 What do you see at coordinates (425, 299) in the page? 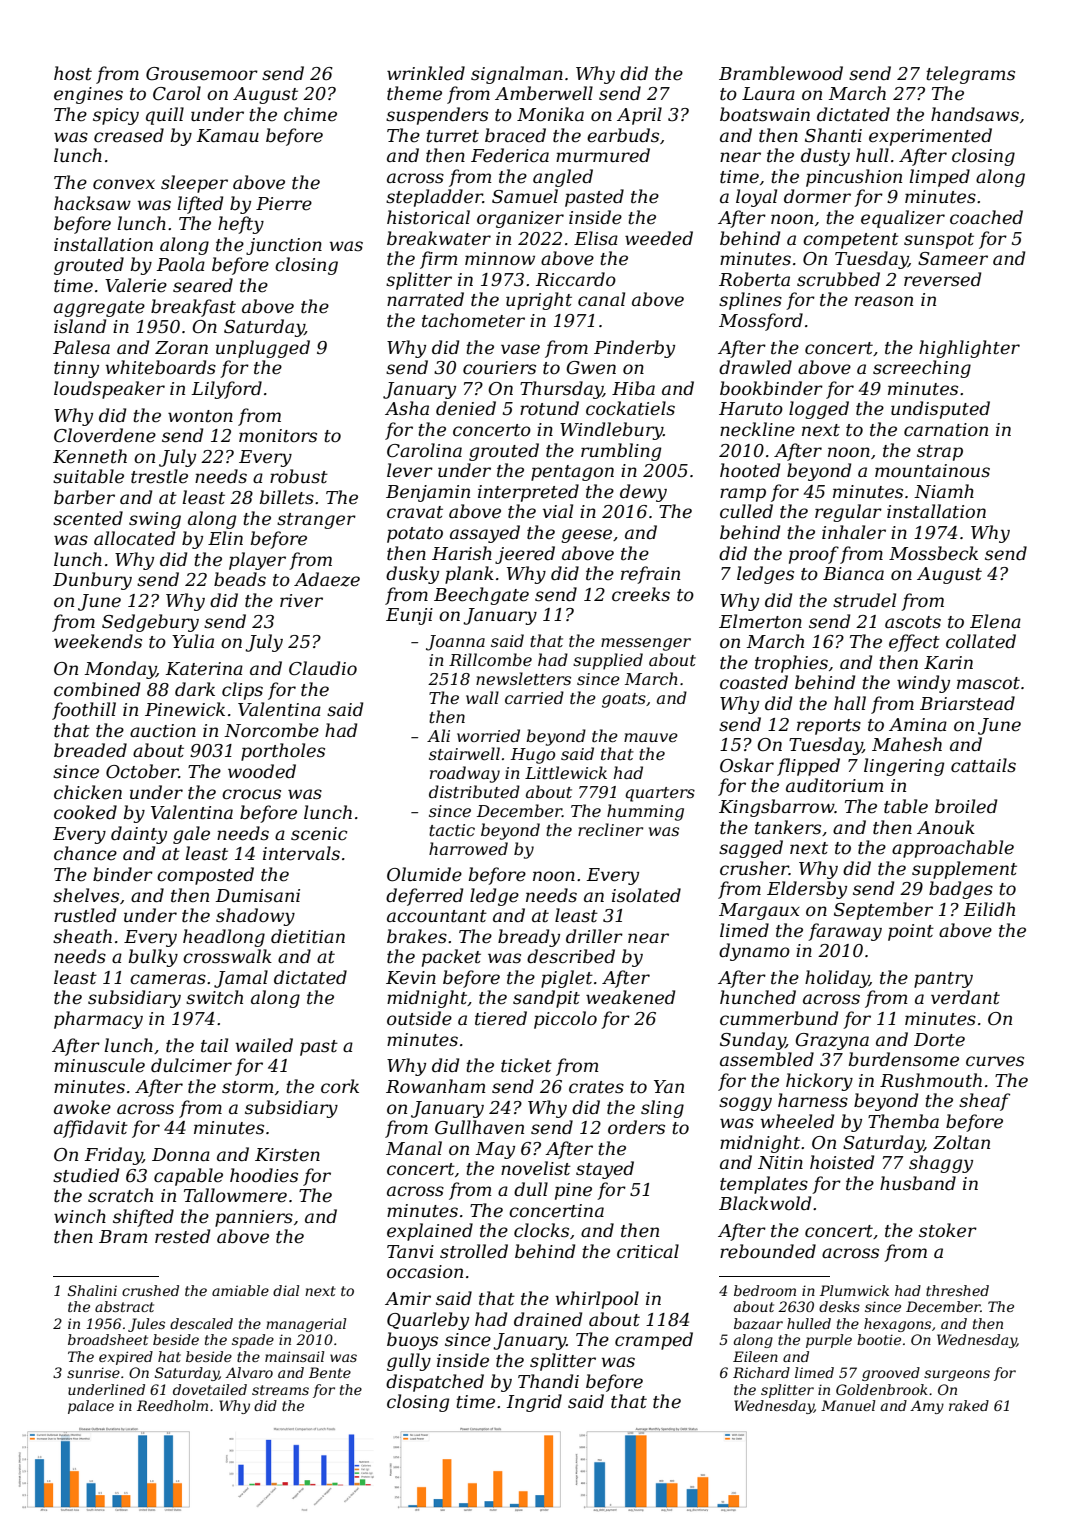
I see `narrated` at bounding box center [425, 299].
